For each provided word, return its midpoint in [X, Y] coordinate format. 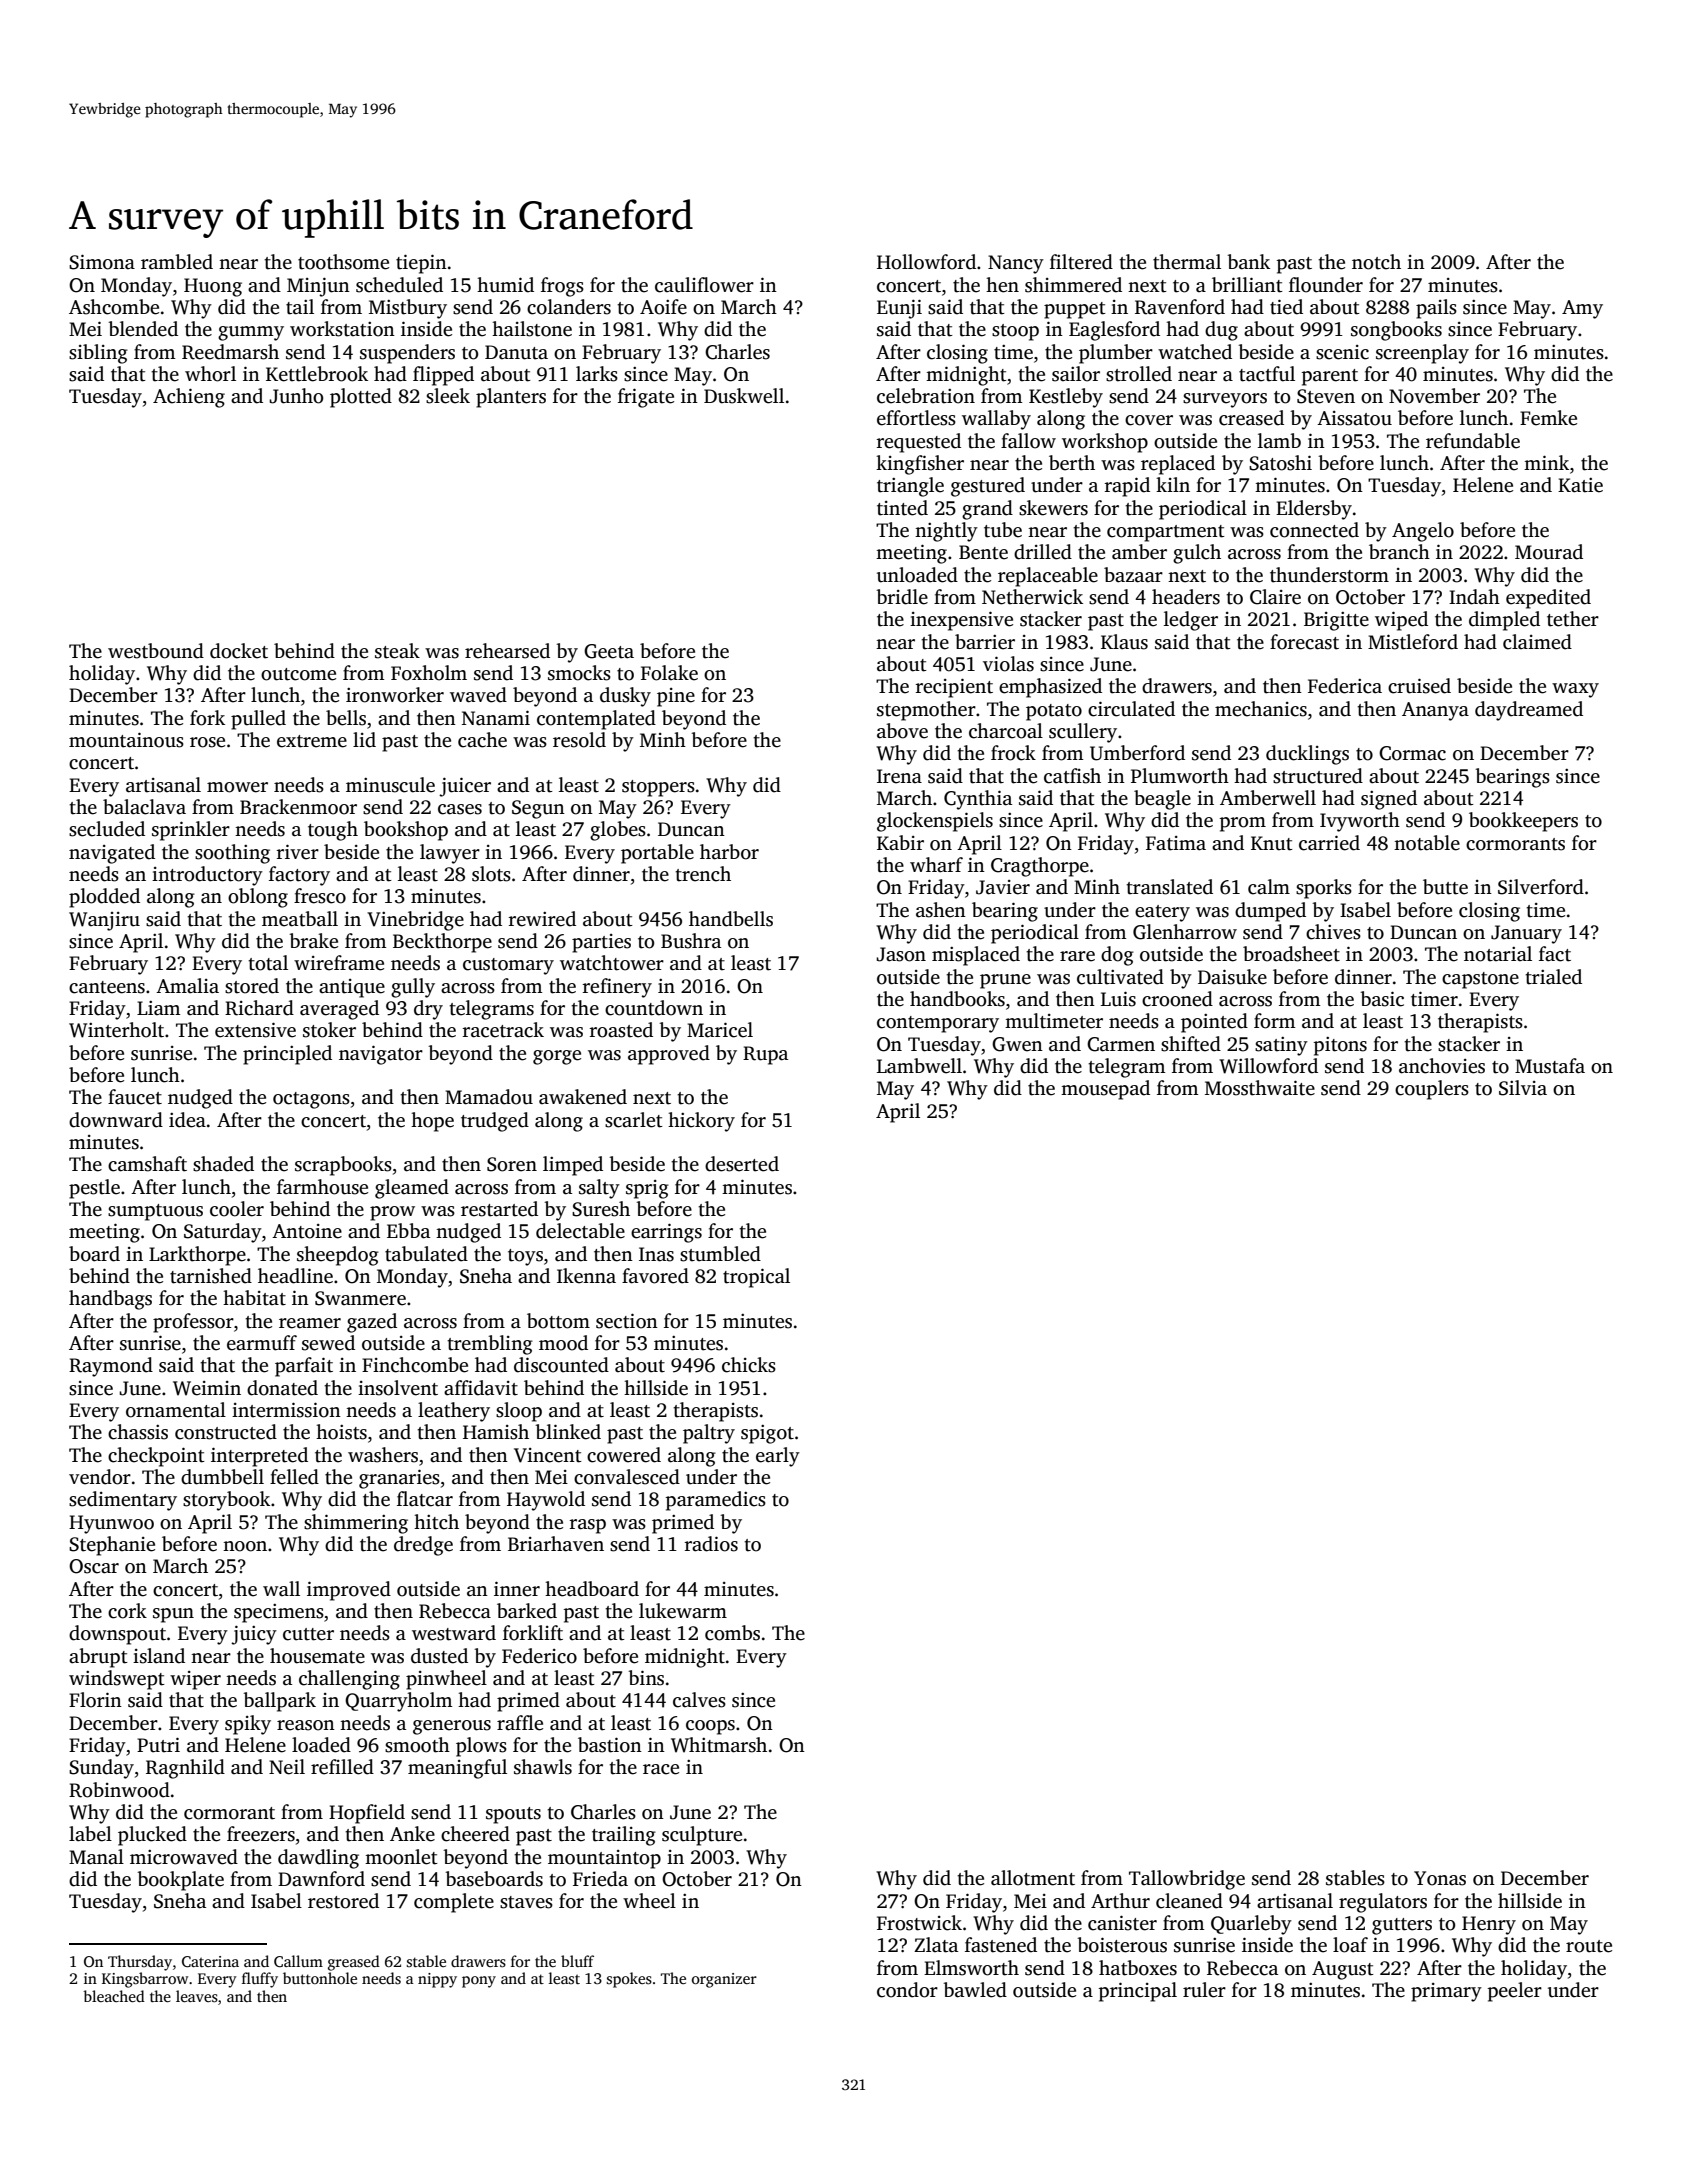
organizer [724, 1980]
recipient [954, 688]
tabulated [426, 1254]
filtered [1081, 262]
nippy [437, 1980]
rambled [177, 262]
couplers [1432, 1090]
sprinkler [191, 831]
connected [1314, 530]
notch [1376, 262]
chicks [749, 1365]
